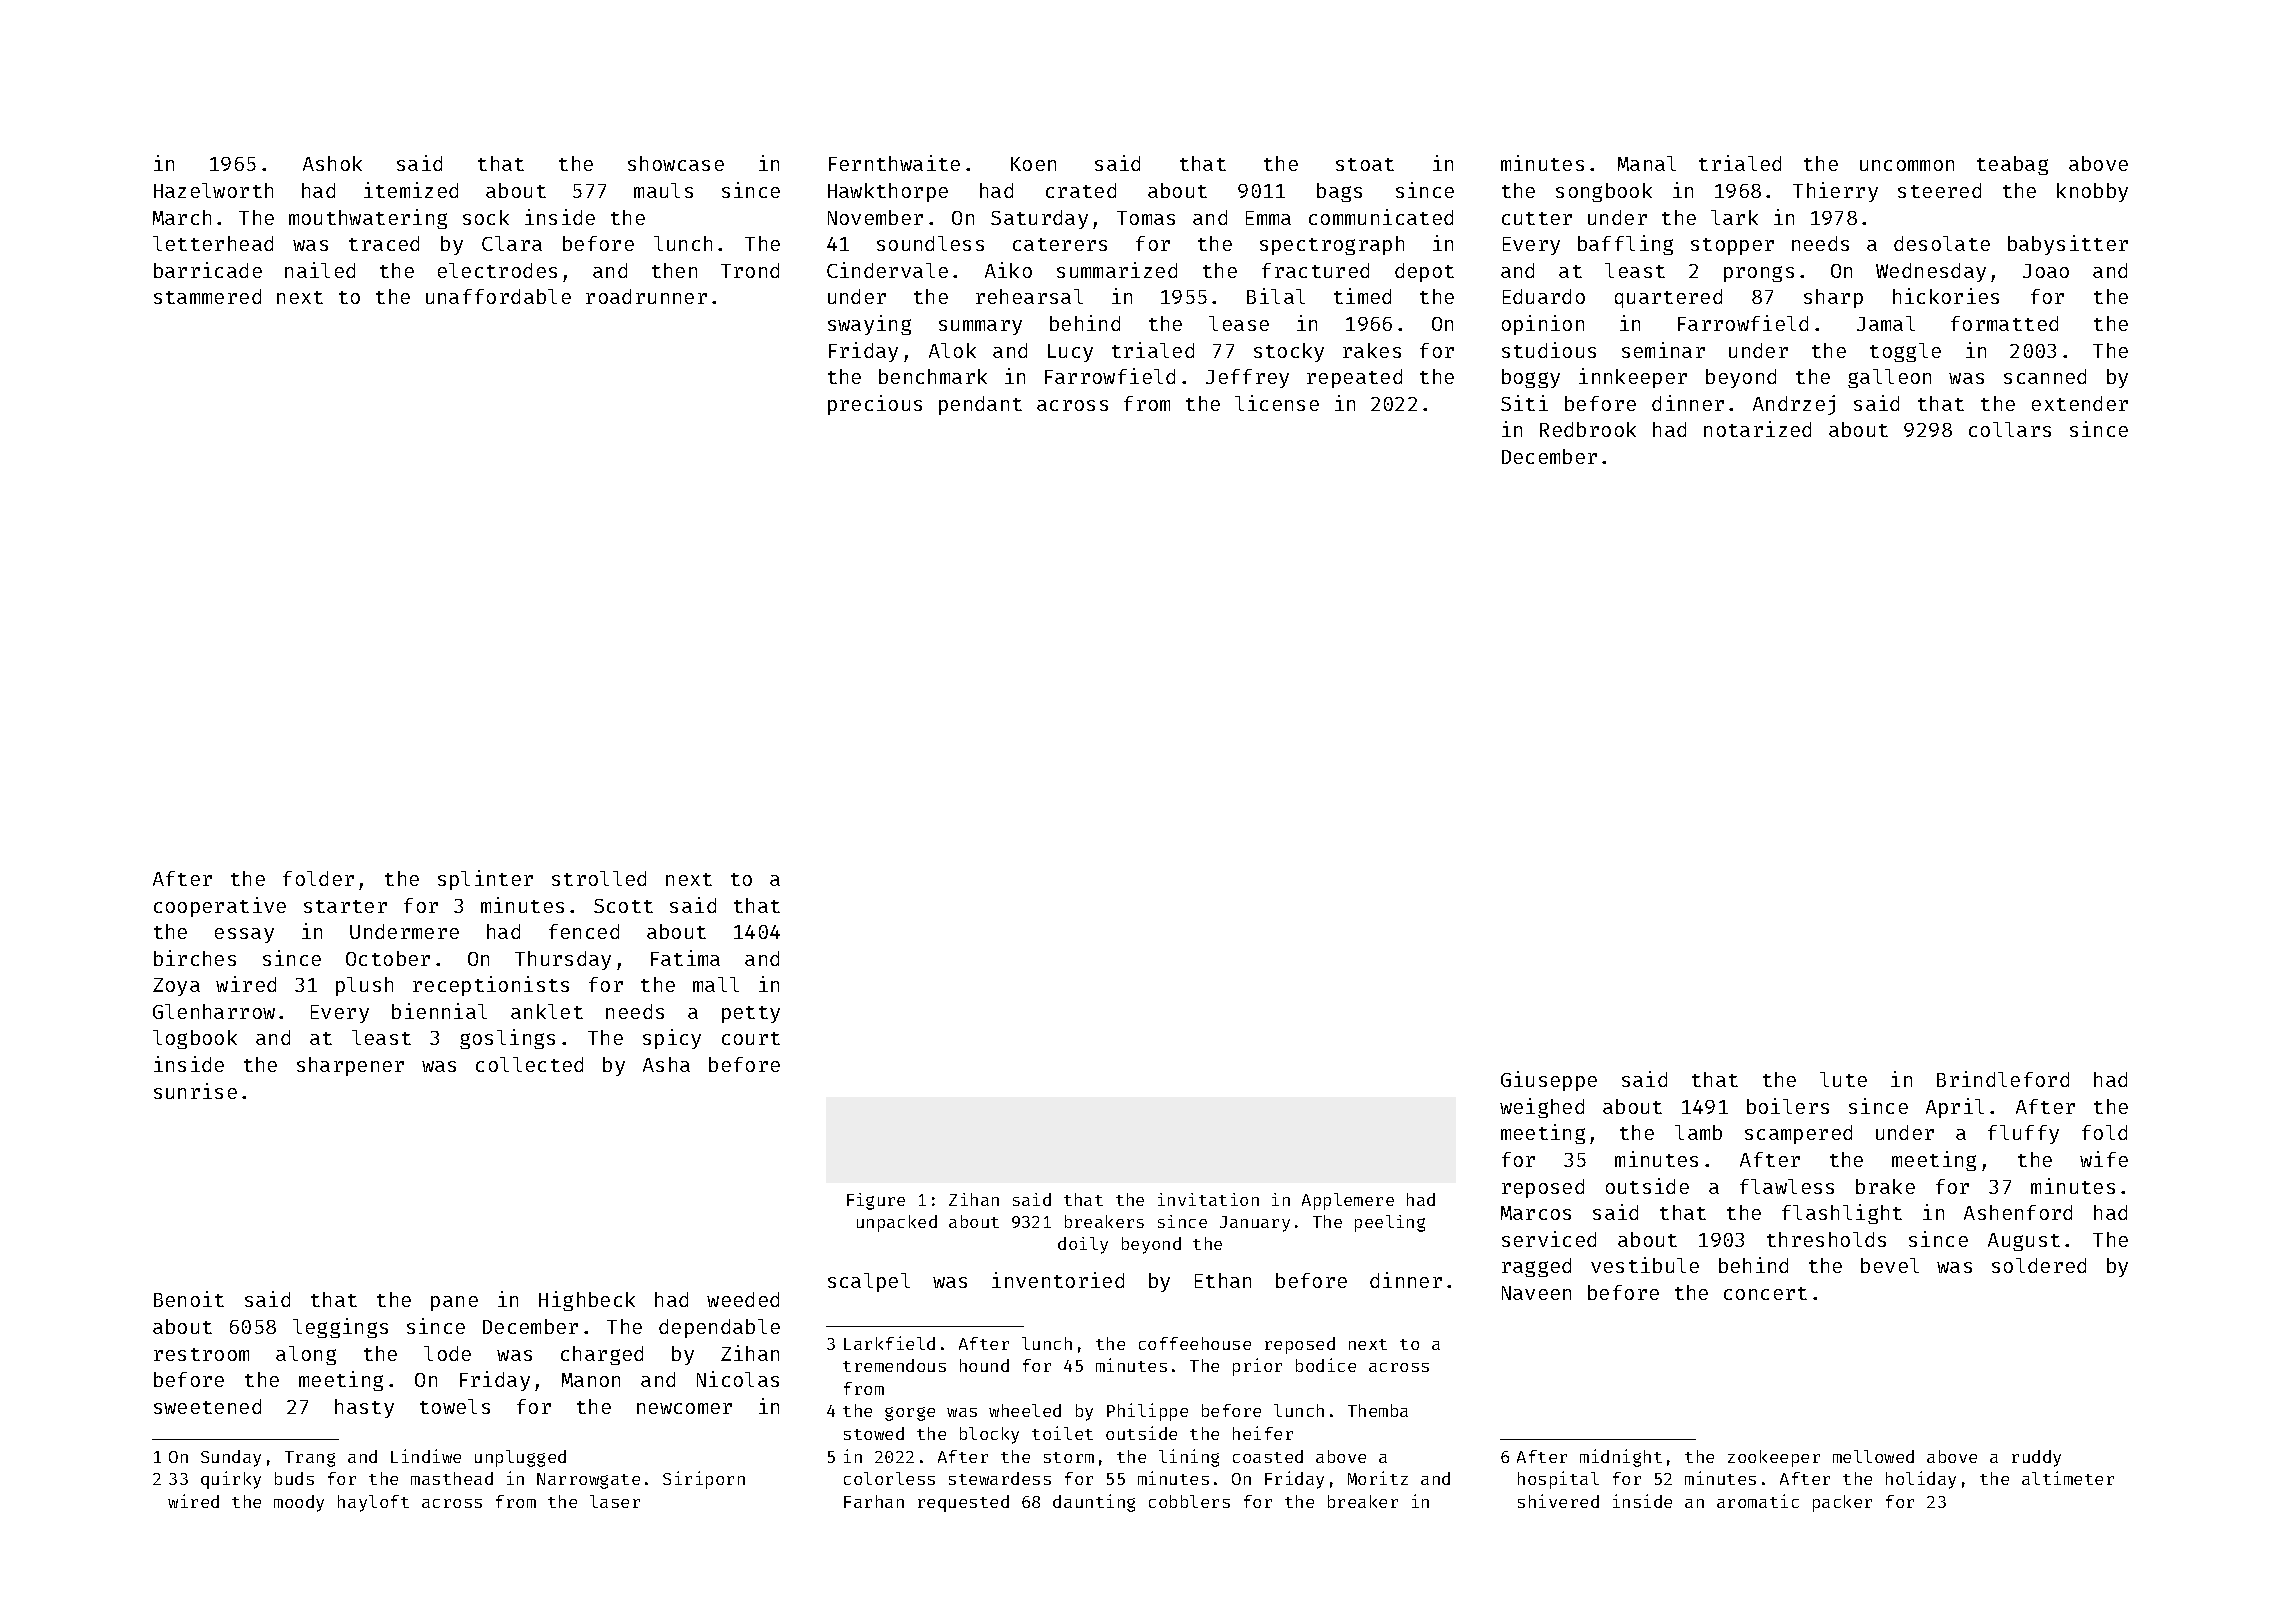 Image resolution: width=2282 pixels, height=1614 pixels. I want to click on quirky, so click(231, 1480).
